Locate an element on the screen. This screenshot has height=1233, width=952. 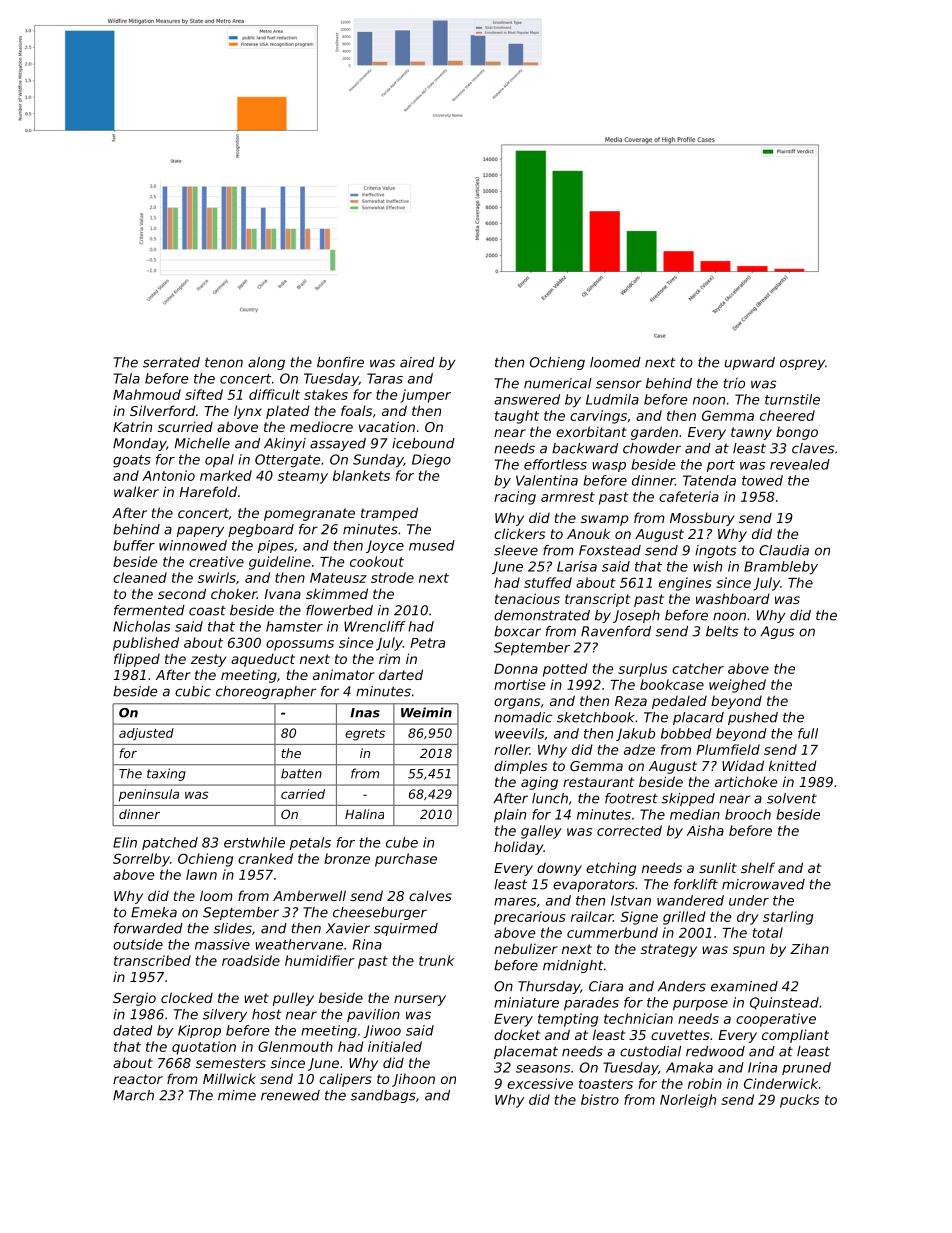
Halina is located at coordinates (364, 814).
